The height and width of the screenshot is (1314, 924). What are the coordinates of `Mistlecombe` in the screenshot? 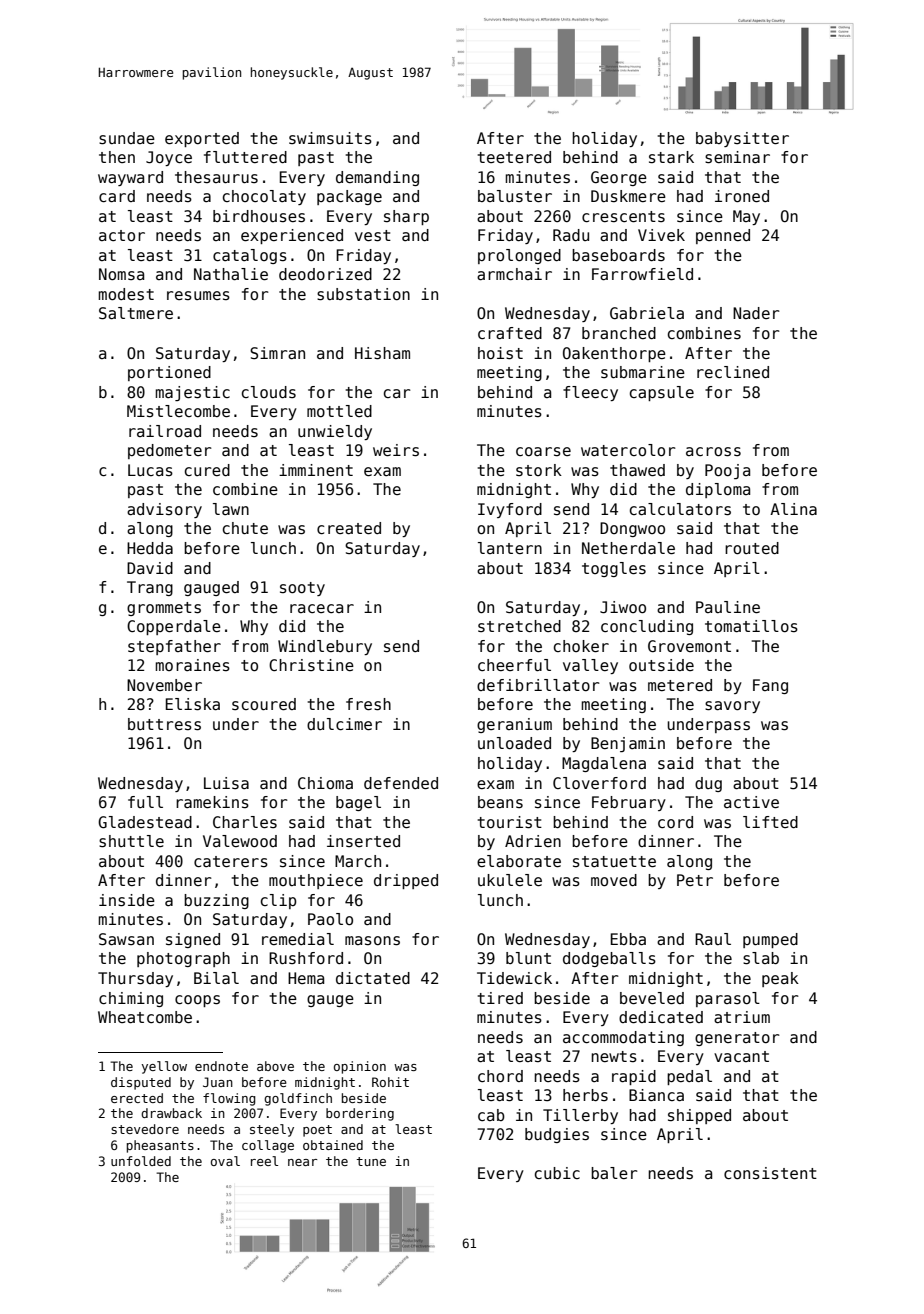 It's located at (178, 411).
